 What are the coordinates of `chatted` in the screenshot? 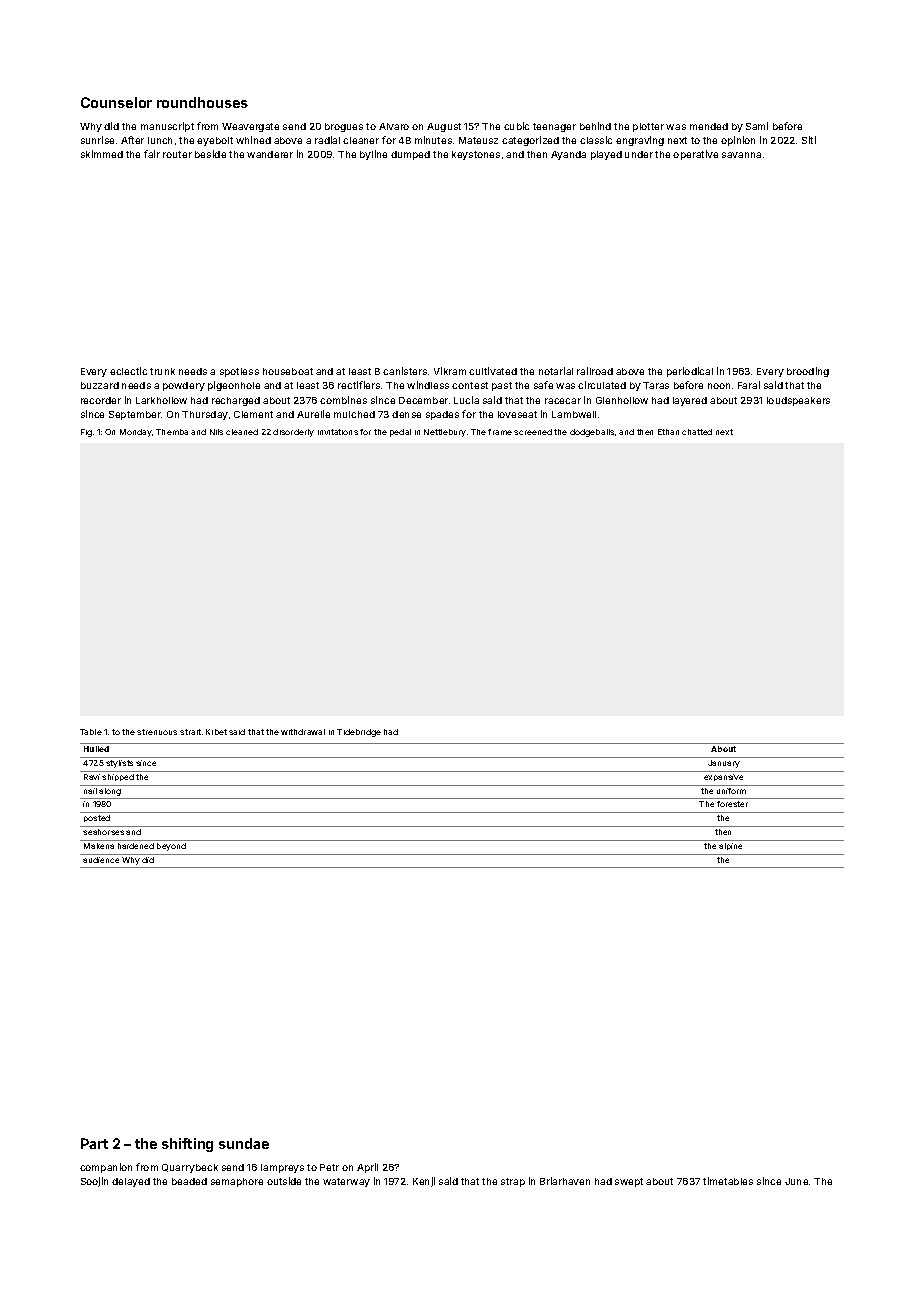 It's located at (697, 432).
